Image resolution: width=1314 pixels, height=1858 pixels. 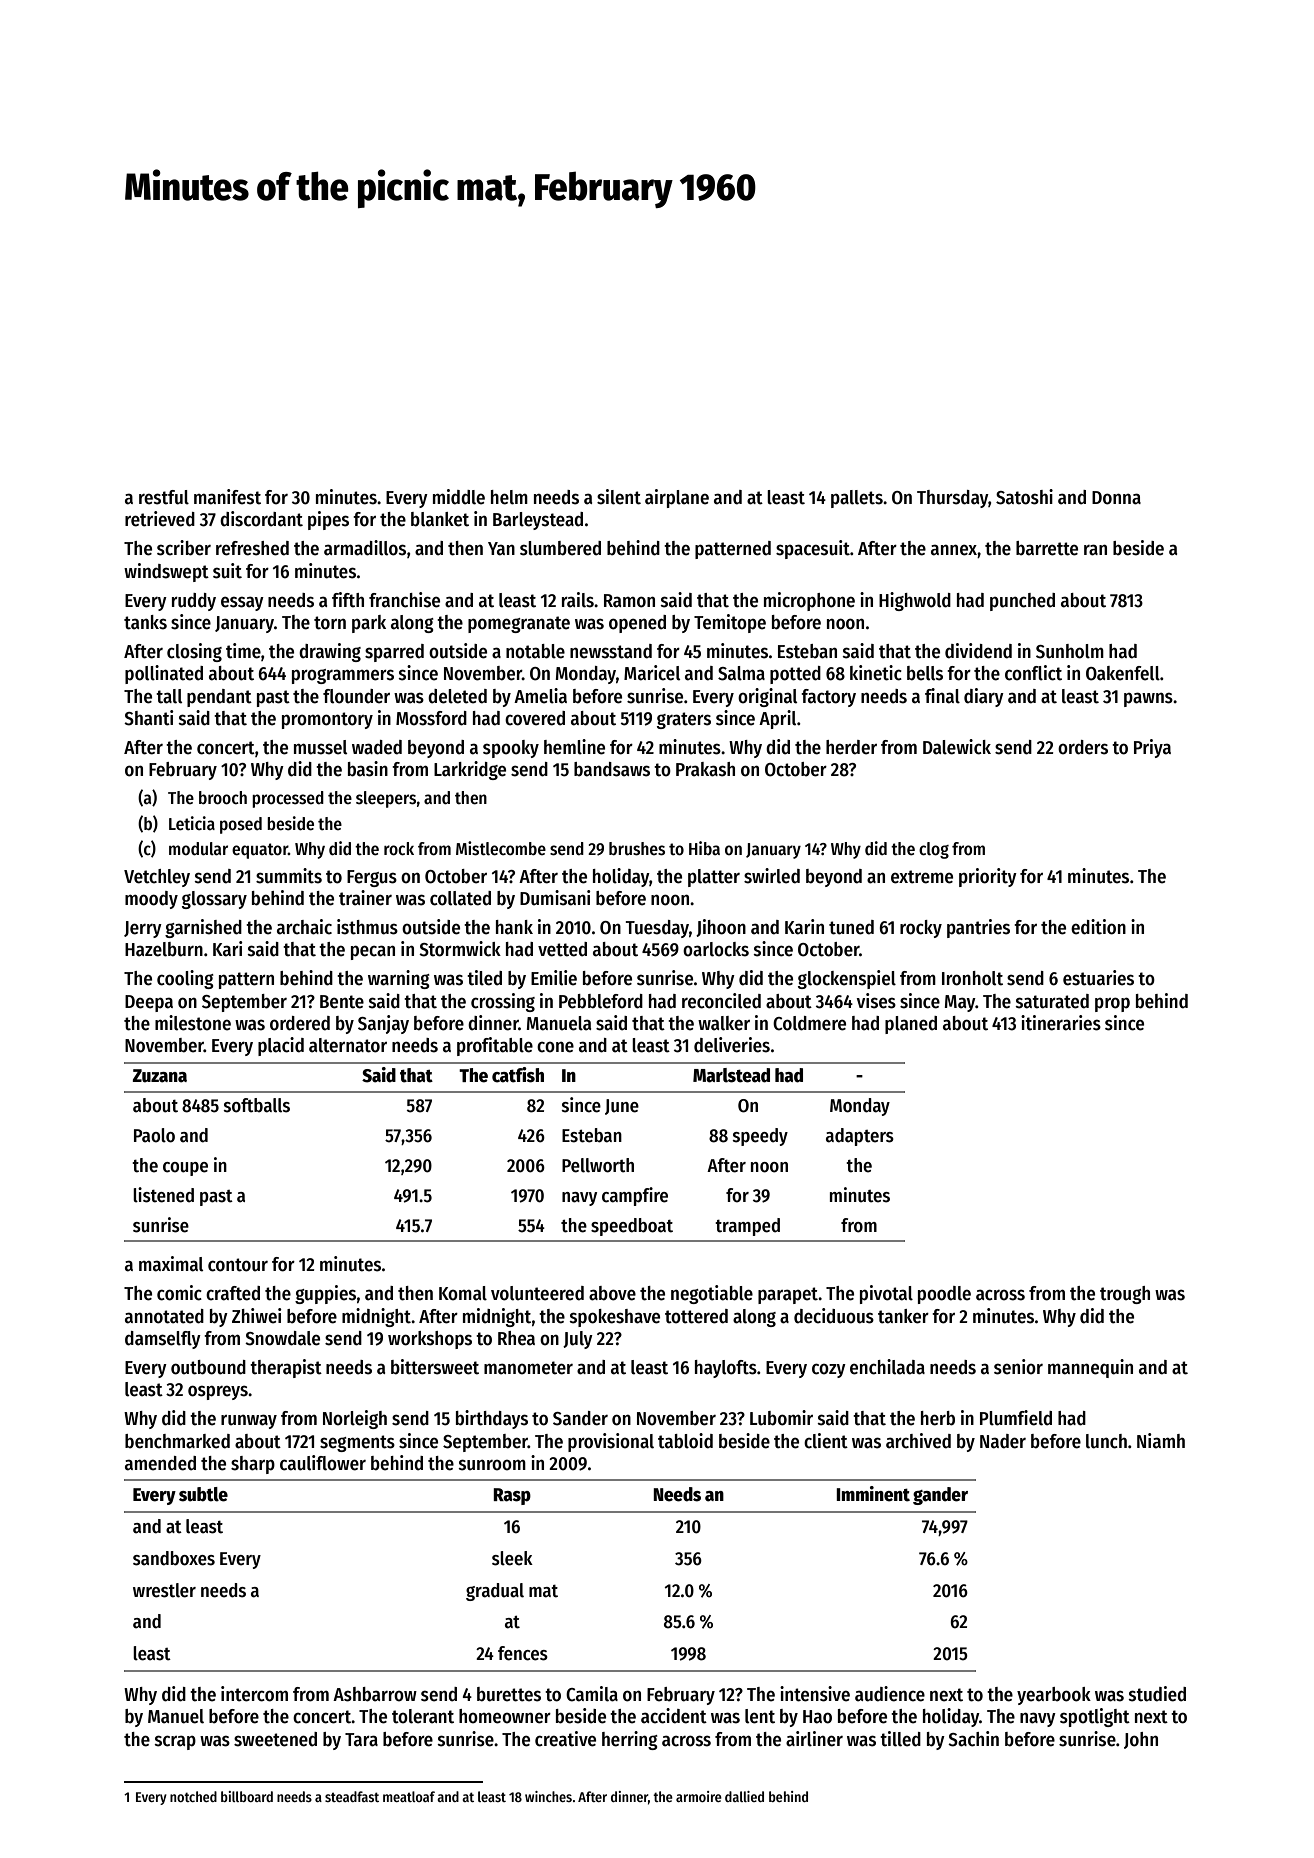 I want to click on contour, so click(x=238, y=1265).
